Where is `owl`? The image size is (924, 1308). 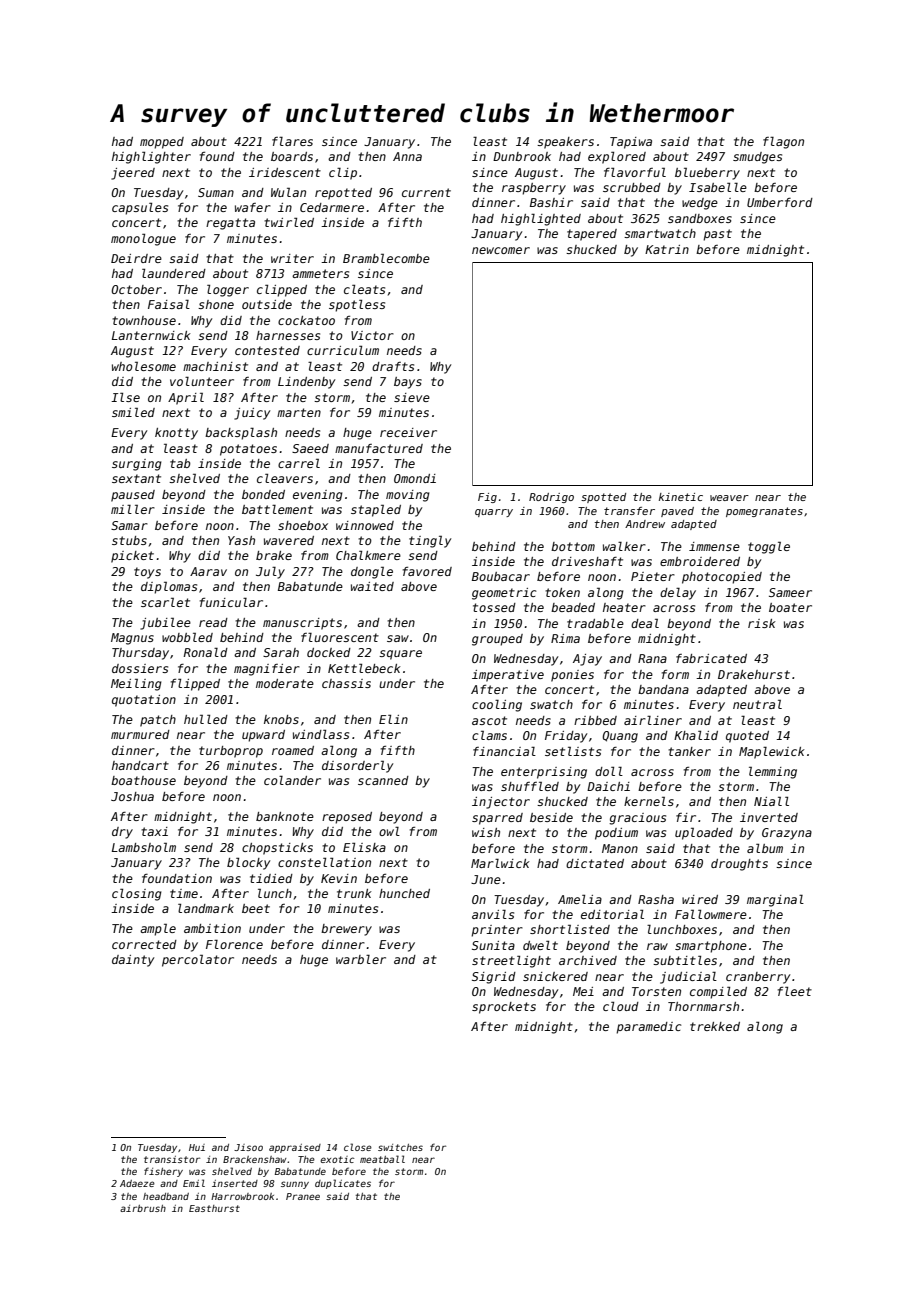 owl is located at coordinates (389, 831).
